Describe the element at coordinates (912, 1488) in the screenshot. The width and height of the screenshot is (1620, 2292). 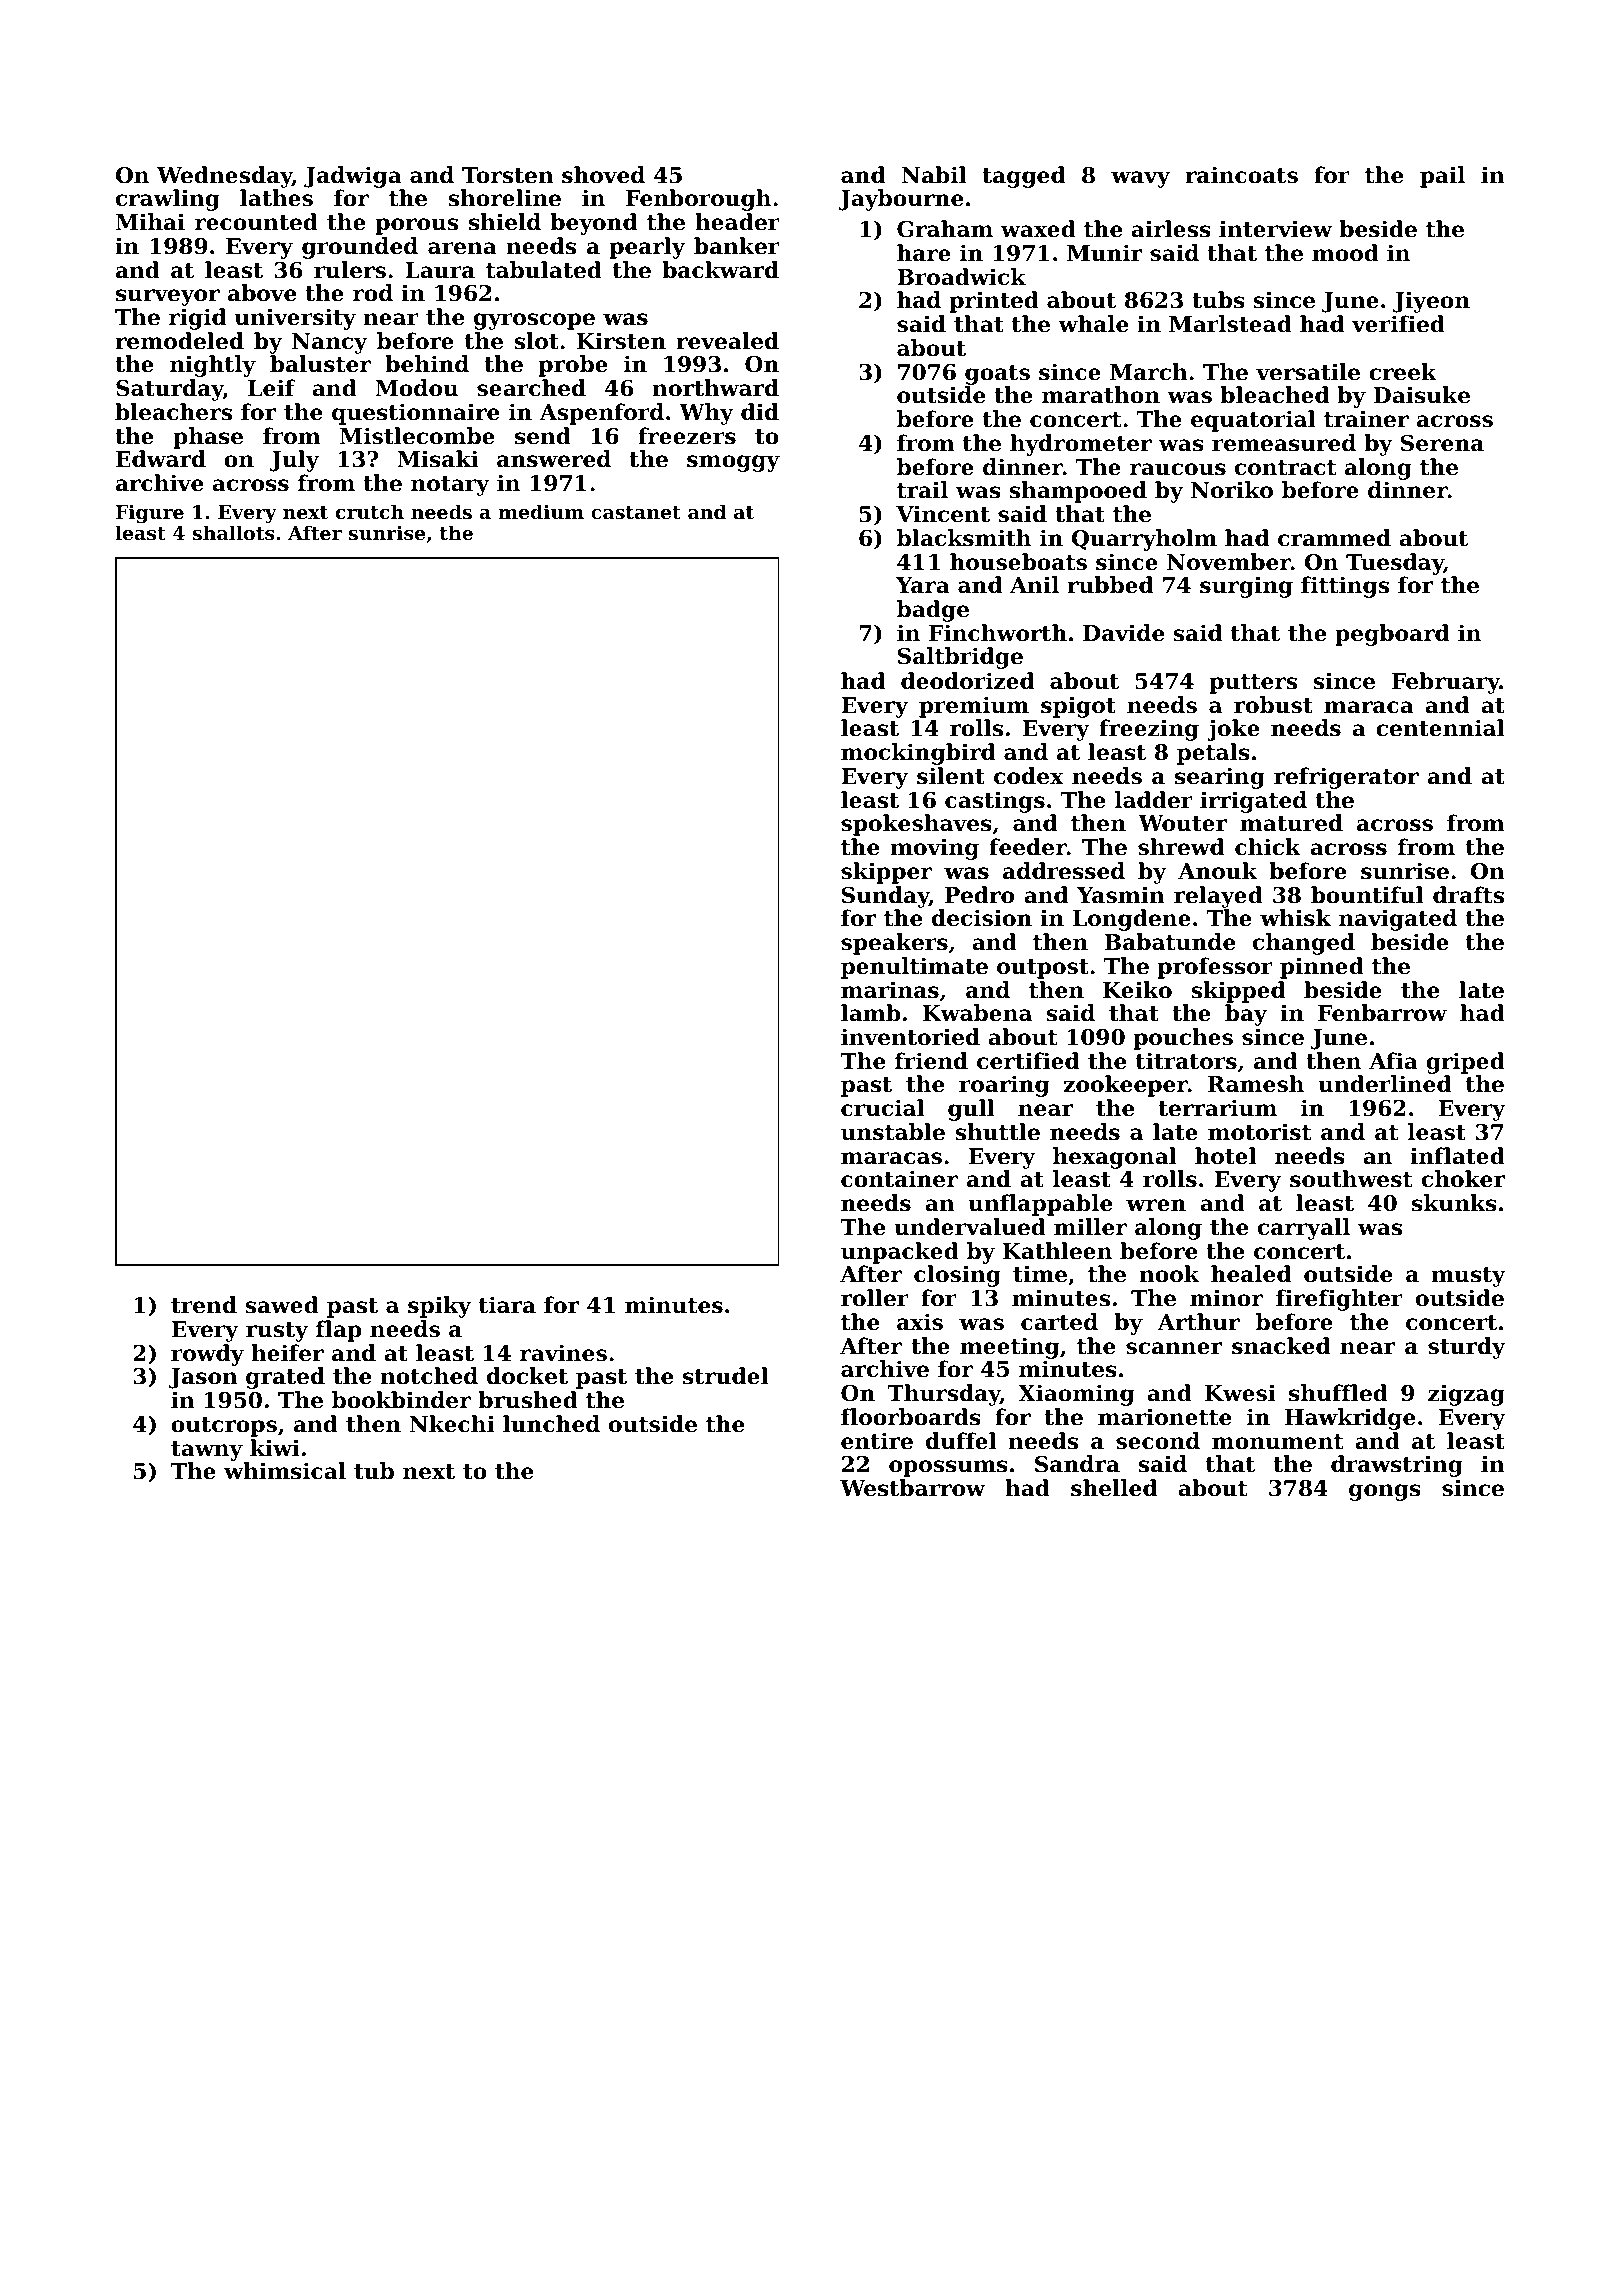
I see `Westbarrow` at that location.
